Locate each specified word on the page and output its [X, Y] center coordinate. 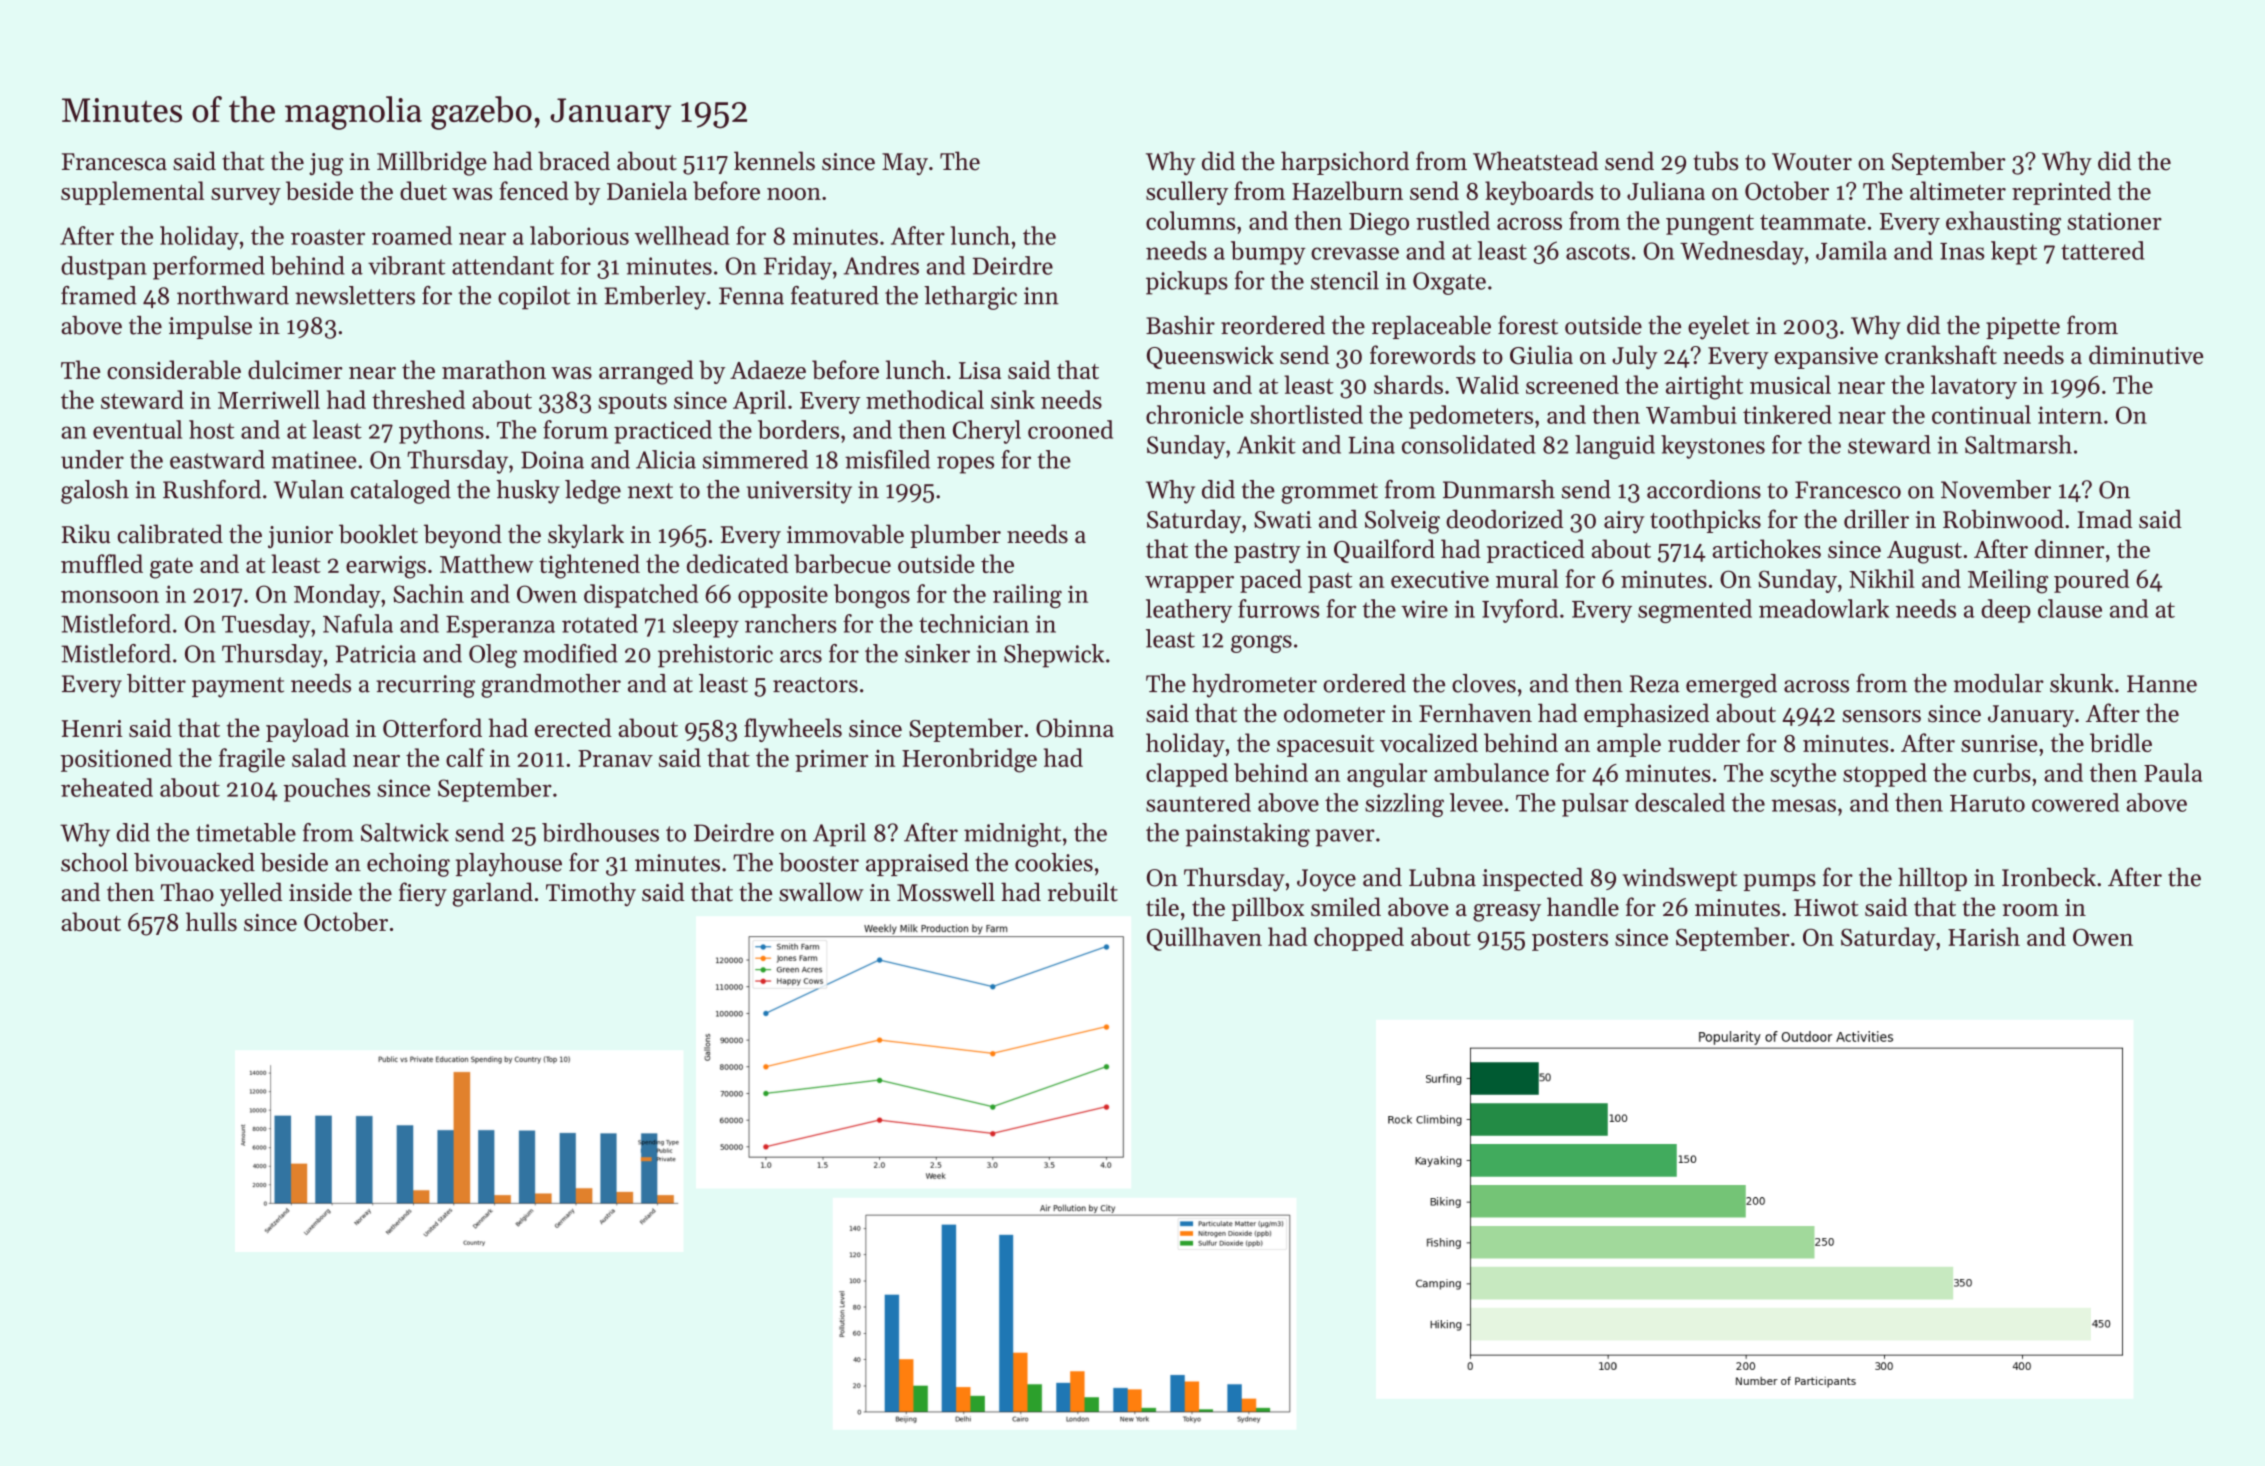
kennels [774, 161]
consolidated [1469, 444]
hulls [211, 921]
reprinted [2061, 193]
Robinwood [2003, 519]
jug [326, 164]
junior [300, 537]
